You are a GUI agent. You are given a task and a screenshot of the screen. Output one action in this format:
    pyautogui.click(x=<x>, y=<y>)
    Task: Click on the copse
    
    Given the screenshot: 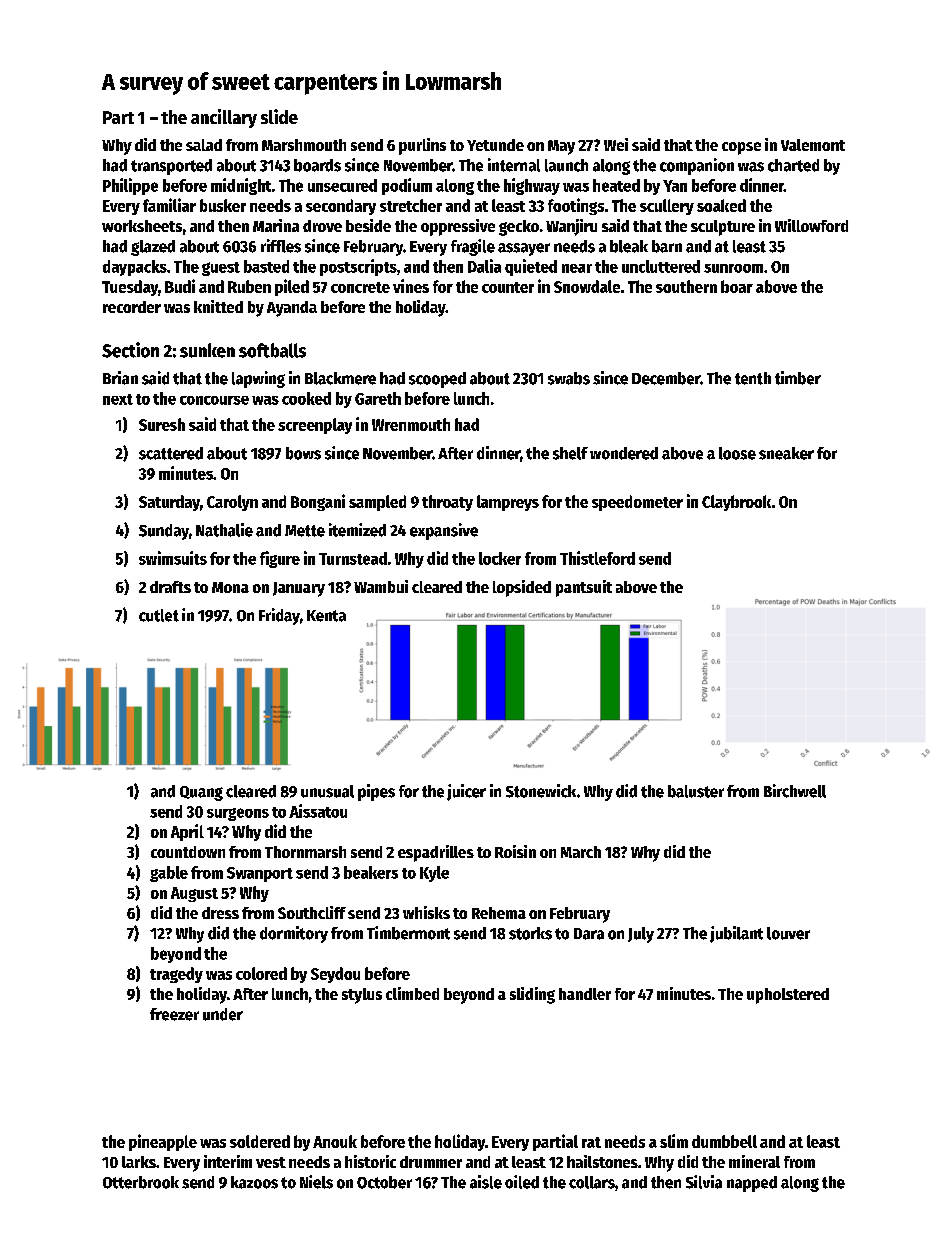 What is the action you would take?
    pyautogui.click(x=741, y=148)
